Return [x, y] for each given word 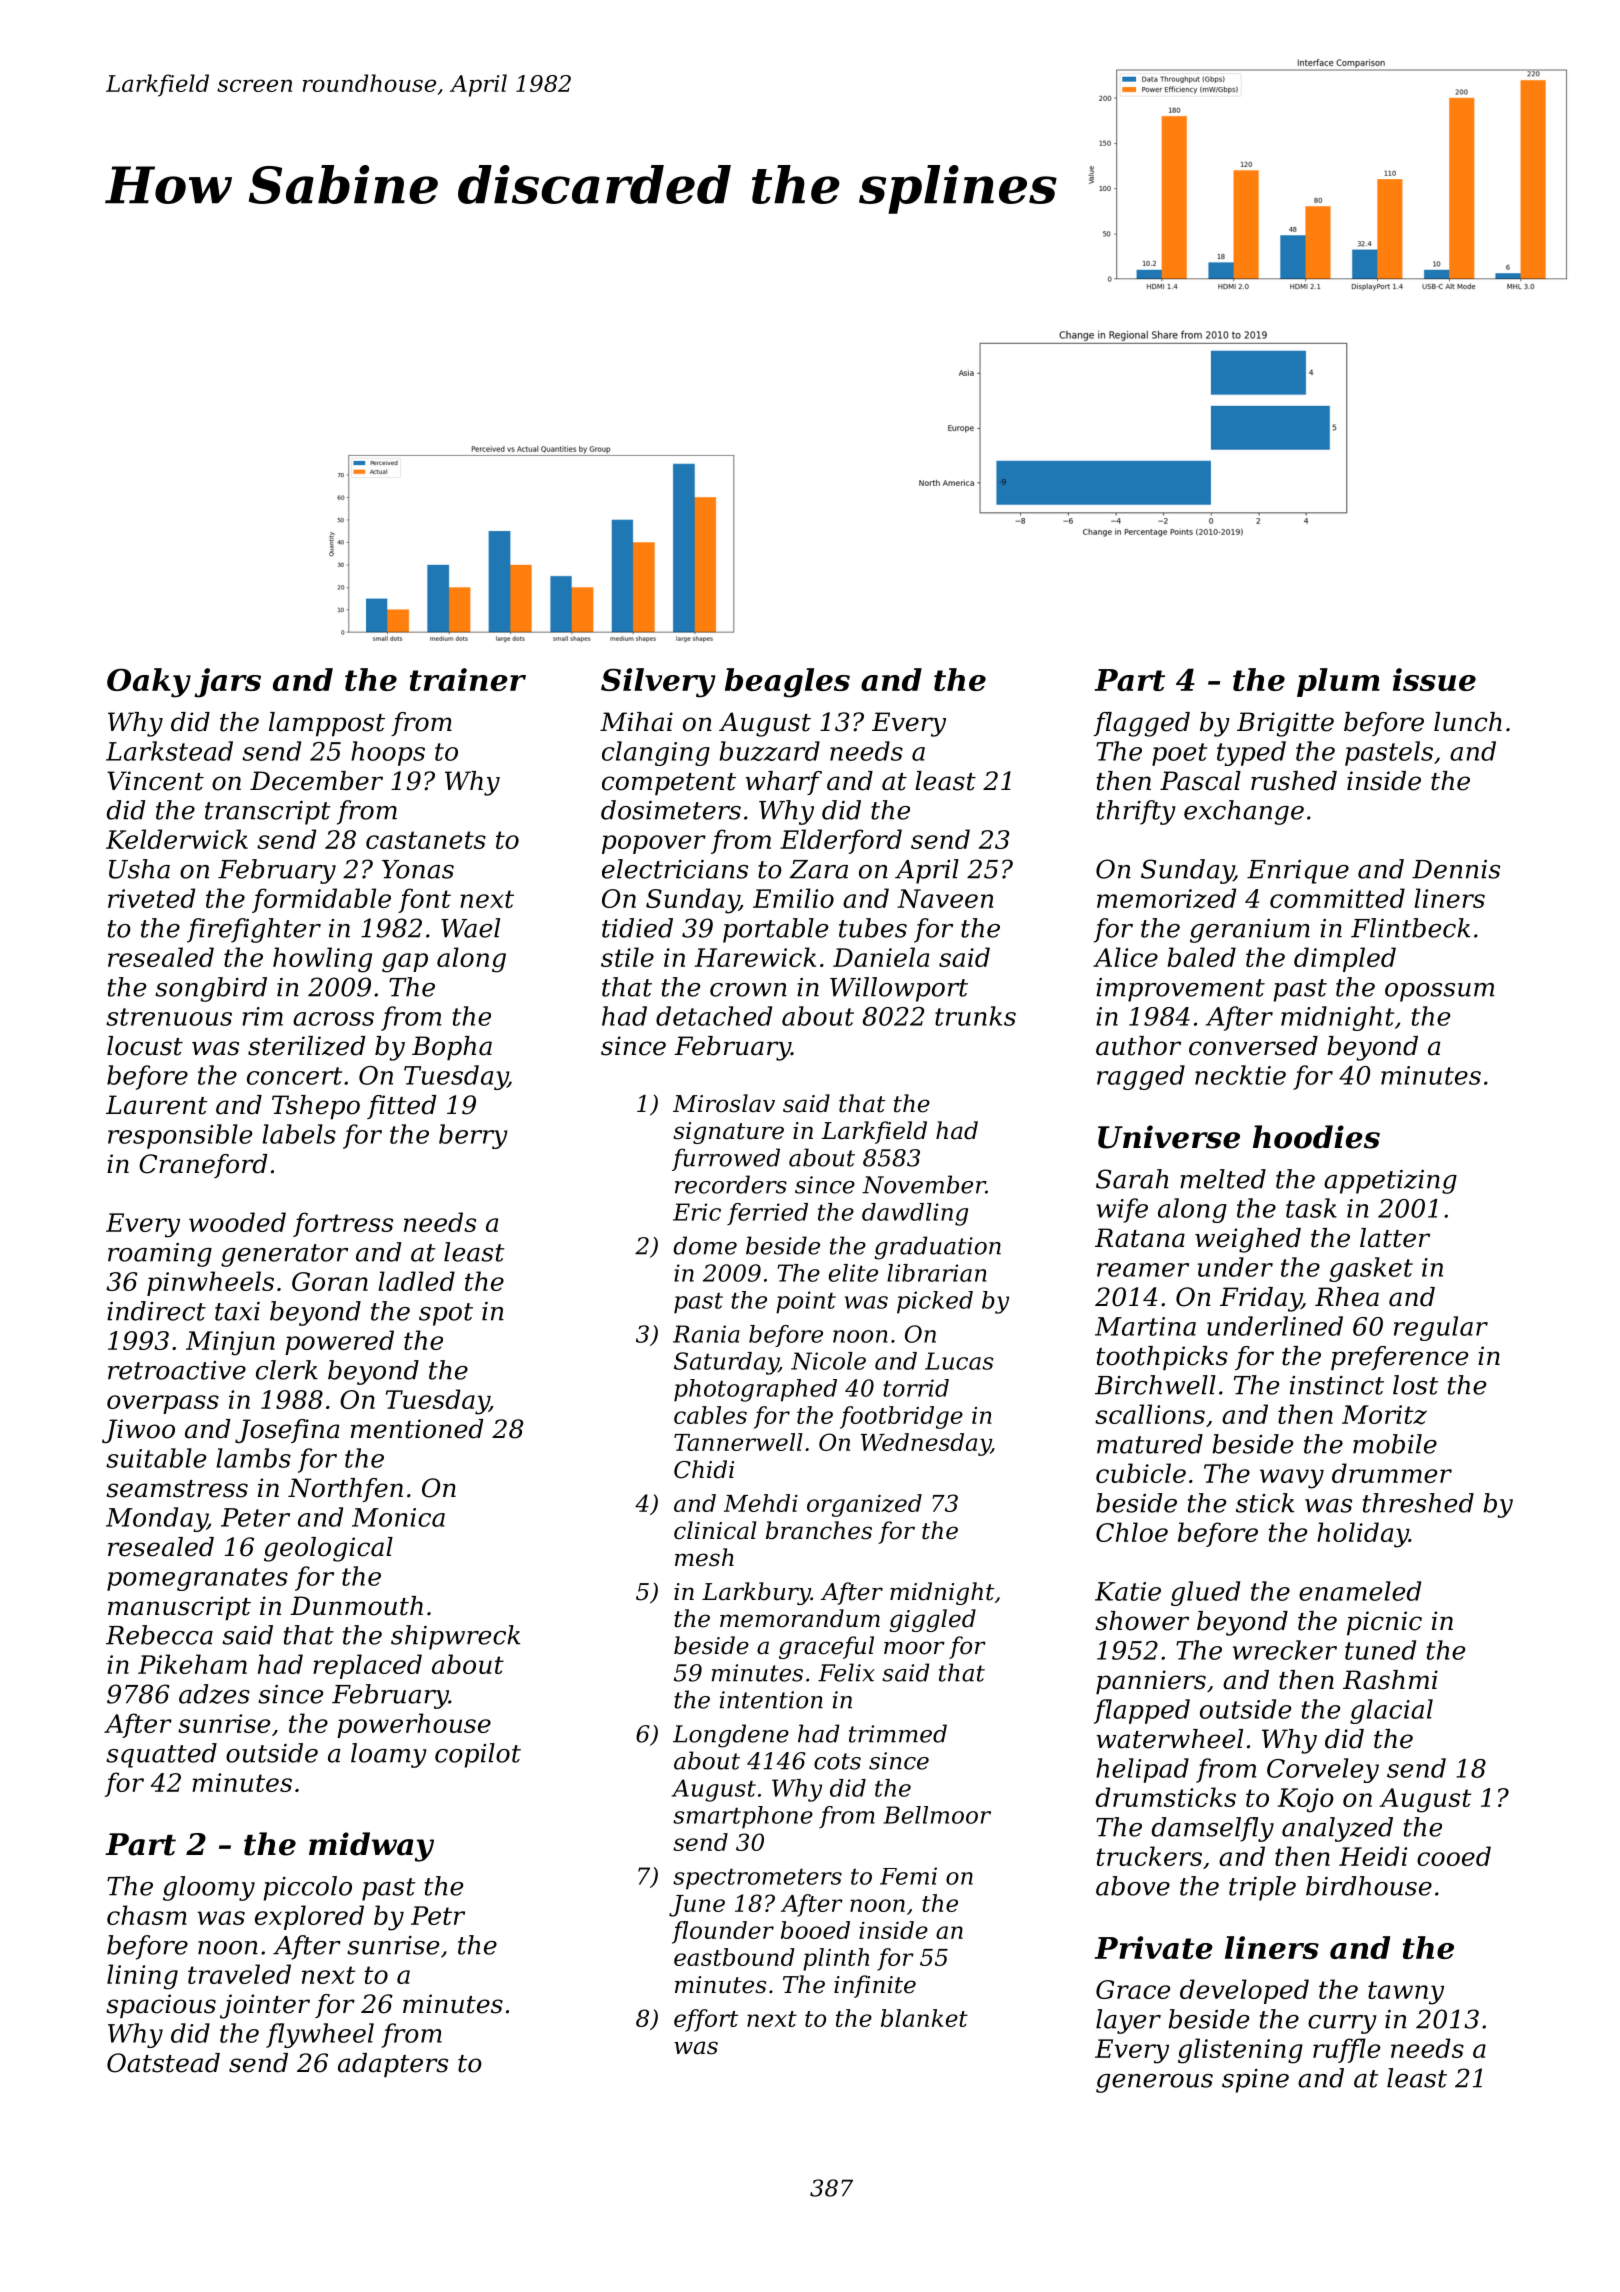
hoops [388, 753]
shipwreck [455, 1637]
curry [1342, 2024]
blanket [924, 2018]
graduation [938, 1248]
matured [1150, 1444]
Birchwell [1155, 1385]
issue [1434, 679]
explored [309, 1917]
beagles [787, 683]
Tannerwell [738, 1442]
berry [473, 1136]
